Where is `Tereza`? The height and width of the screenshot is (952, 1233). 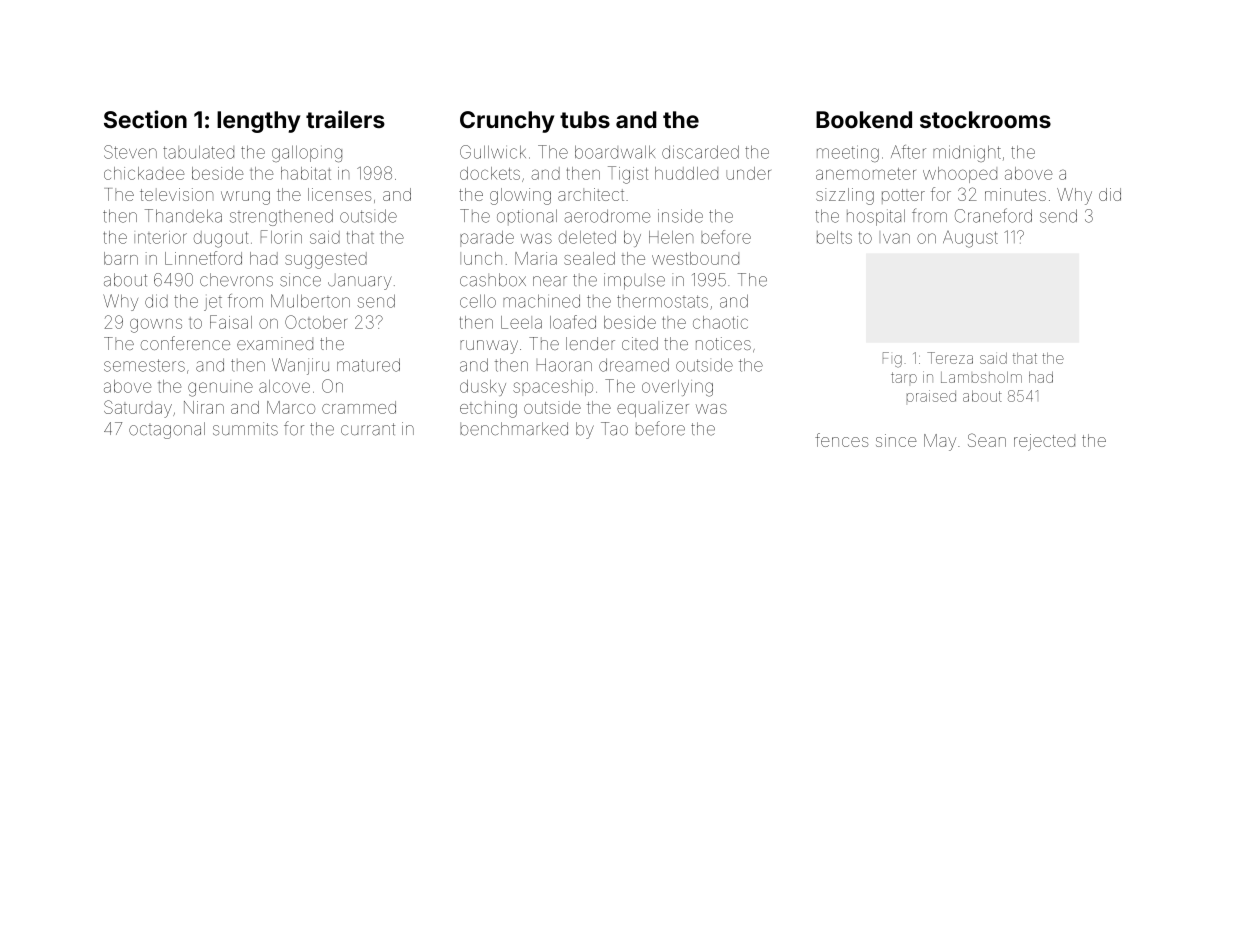 Tereza is located at coordinates (950, 358).
